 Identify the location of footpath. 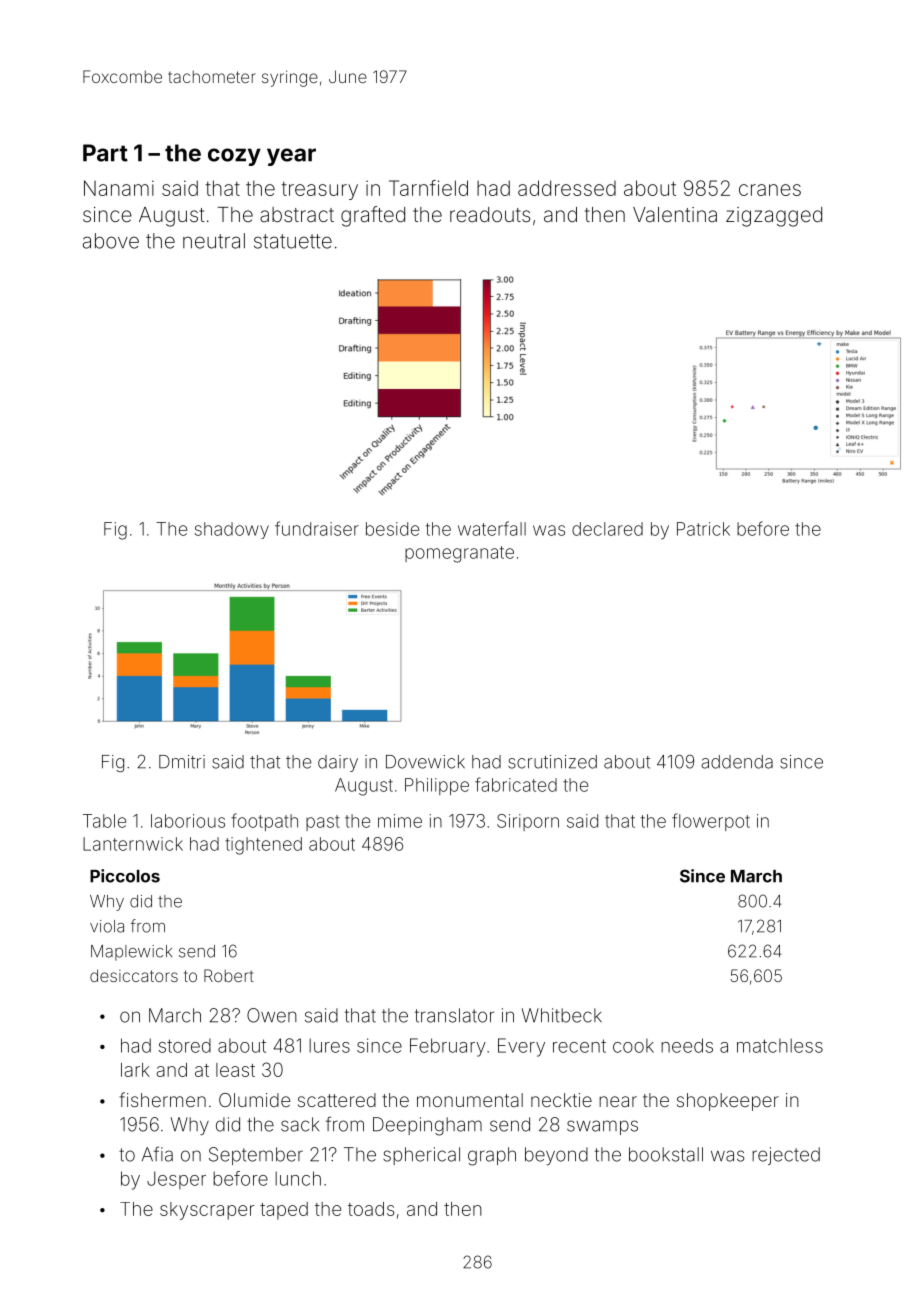
(264, 822).
